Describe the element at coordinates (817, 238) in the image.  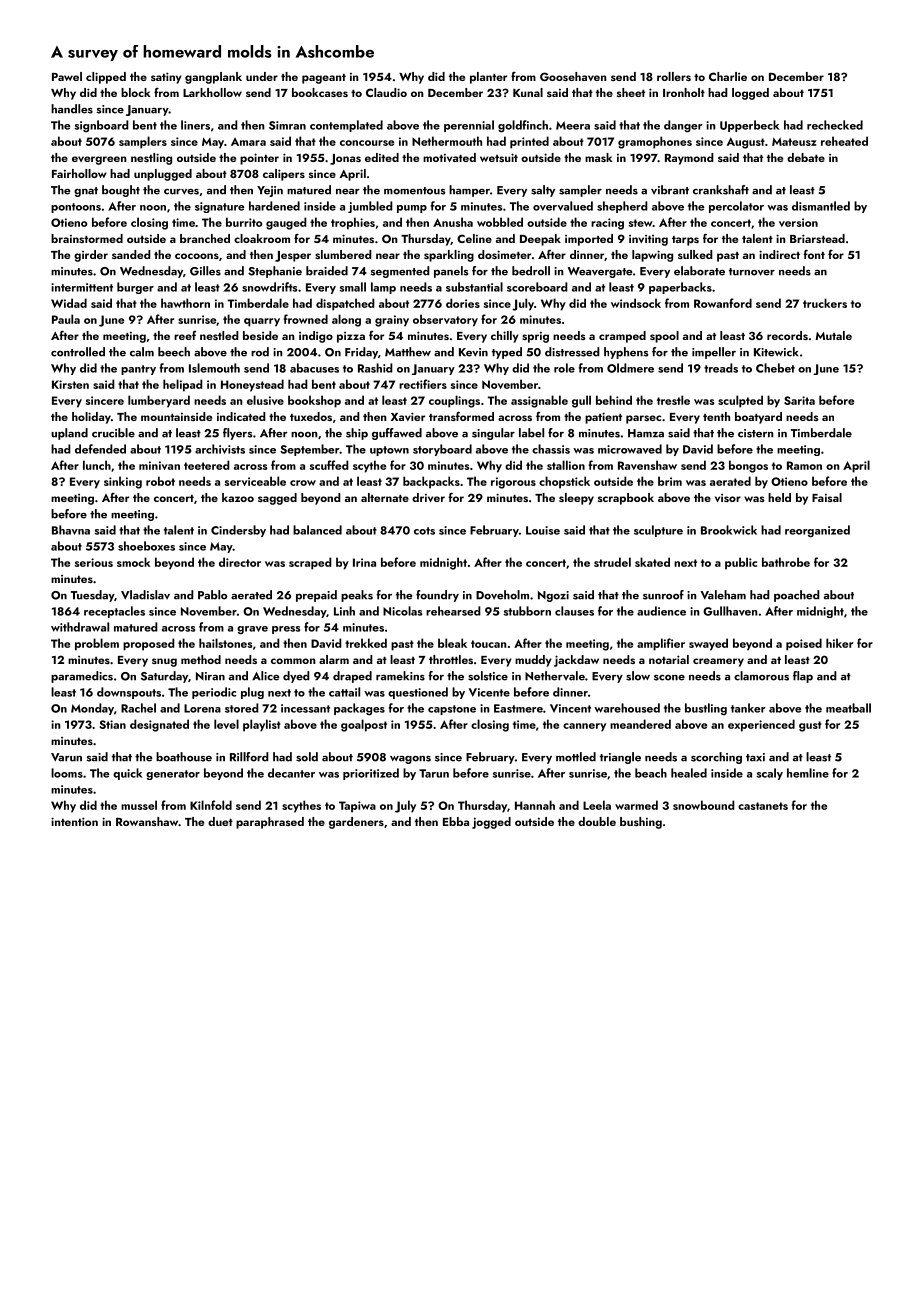
I see `Briarstead` at that location.
